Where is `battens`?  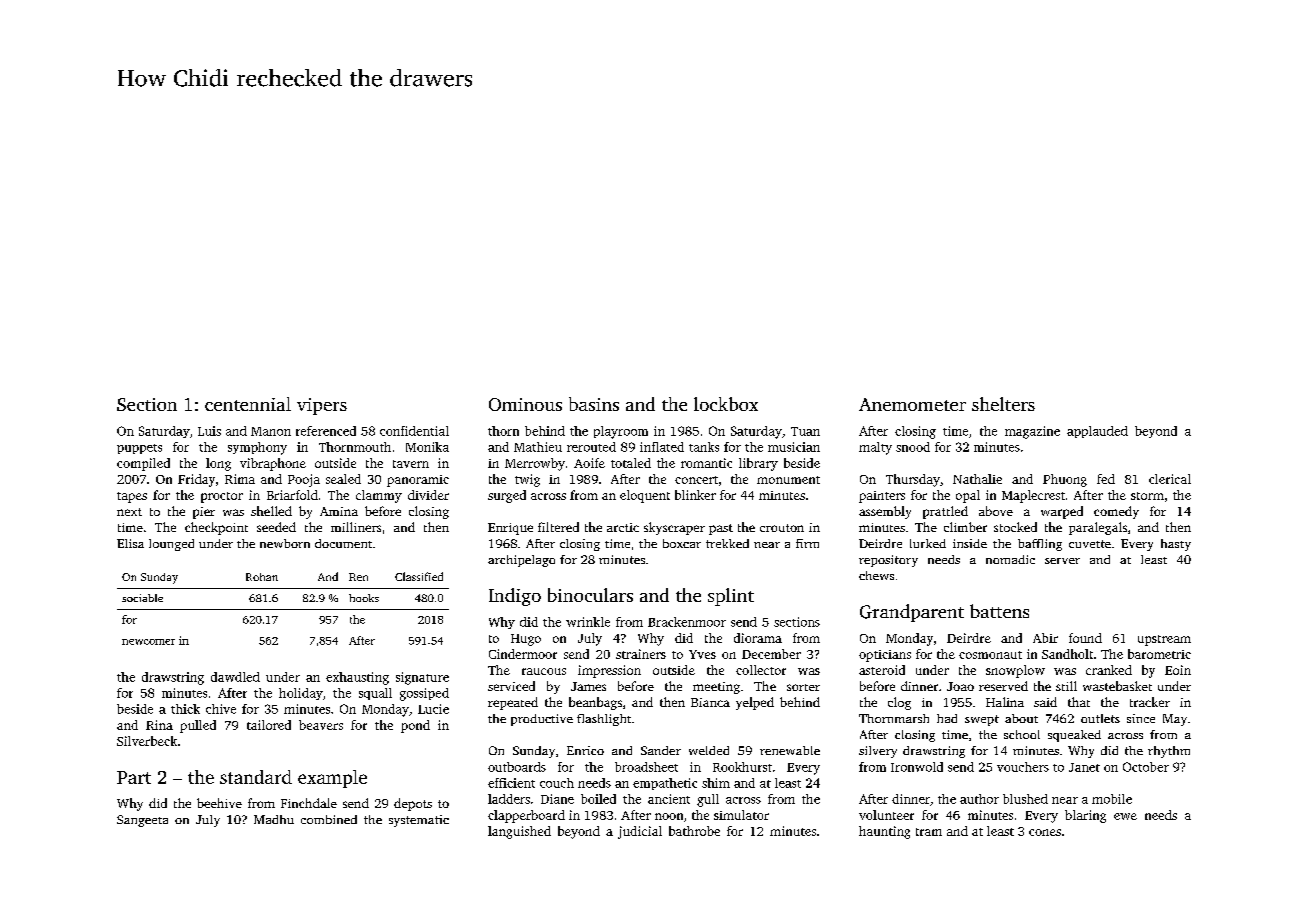
battens is located at coordinates (999, 611).
